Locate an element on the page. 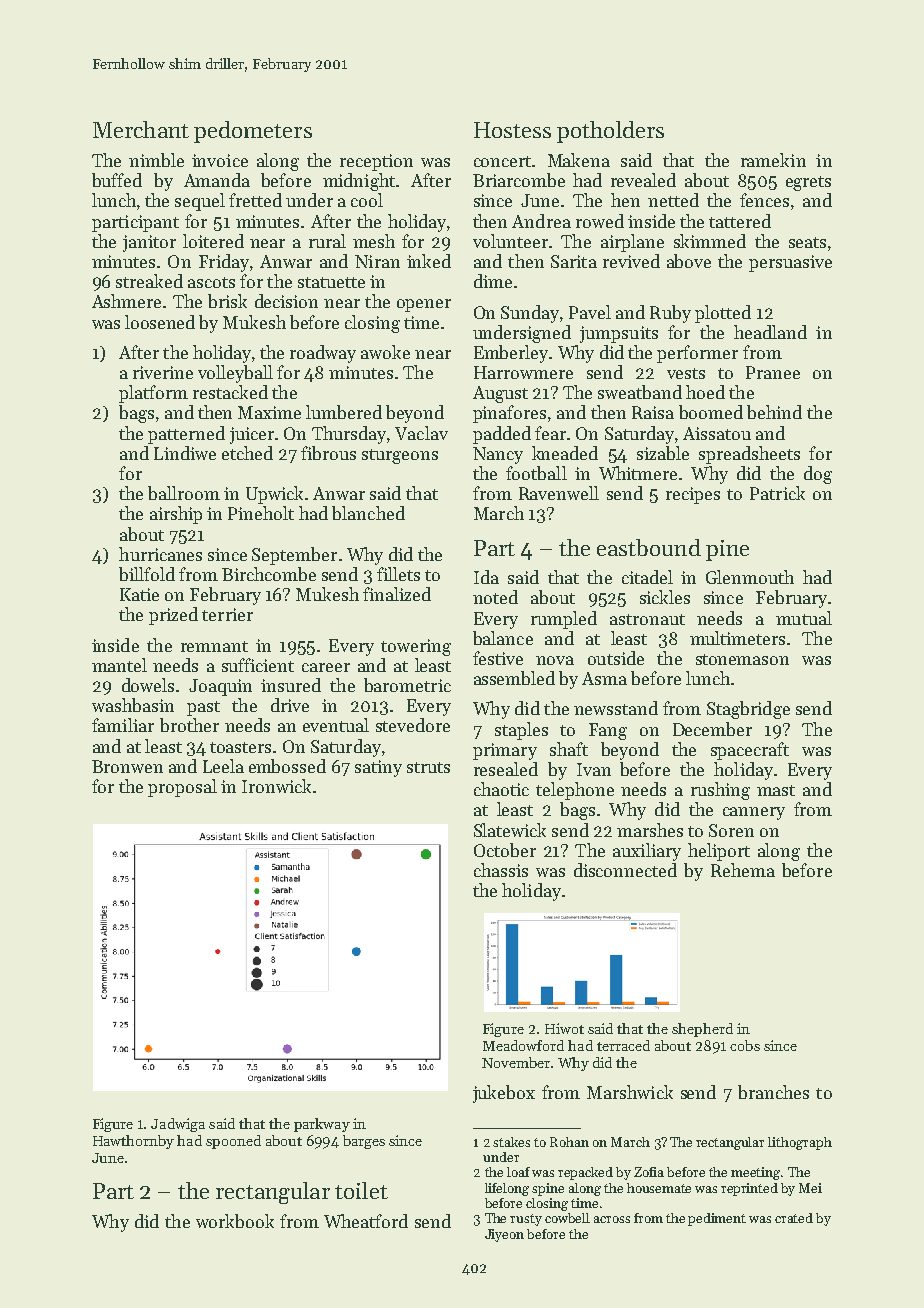  spooned is located at coordinates (233, 1142).
